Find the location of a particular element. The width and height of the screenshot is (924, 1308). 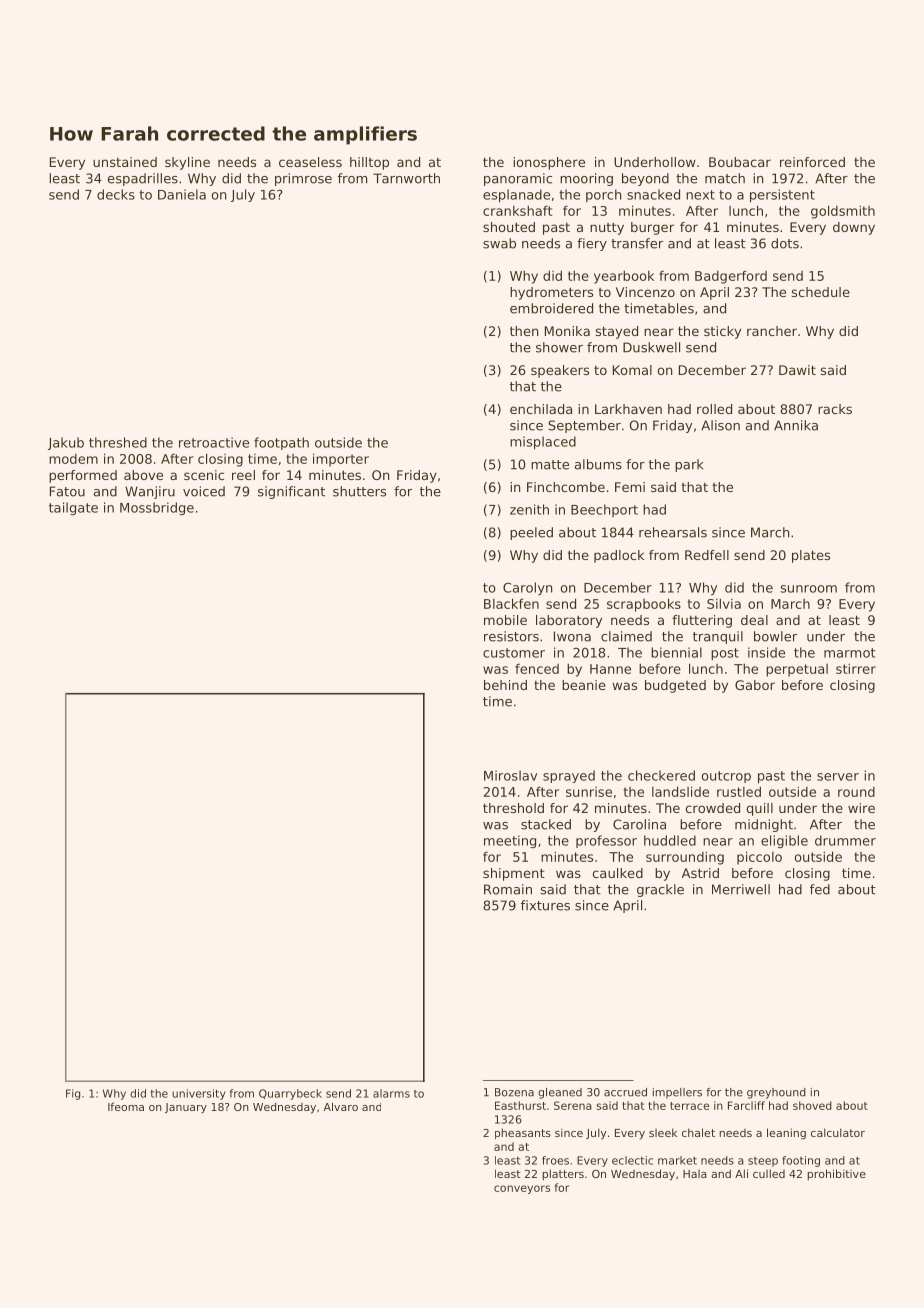

biennial is located at coordinates (676, 652).
